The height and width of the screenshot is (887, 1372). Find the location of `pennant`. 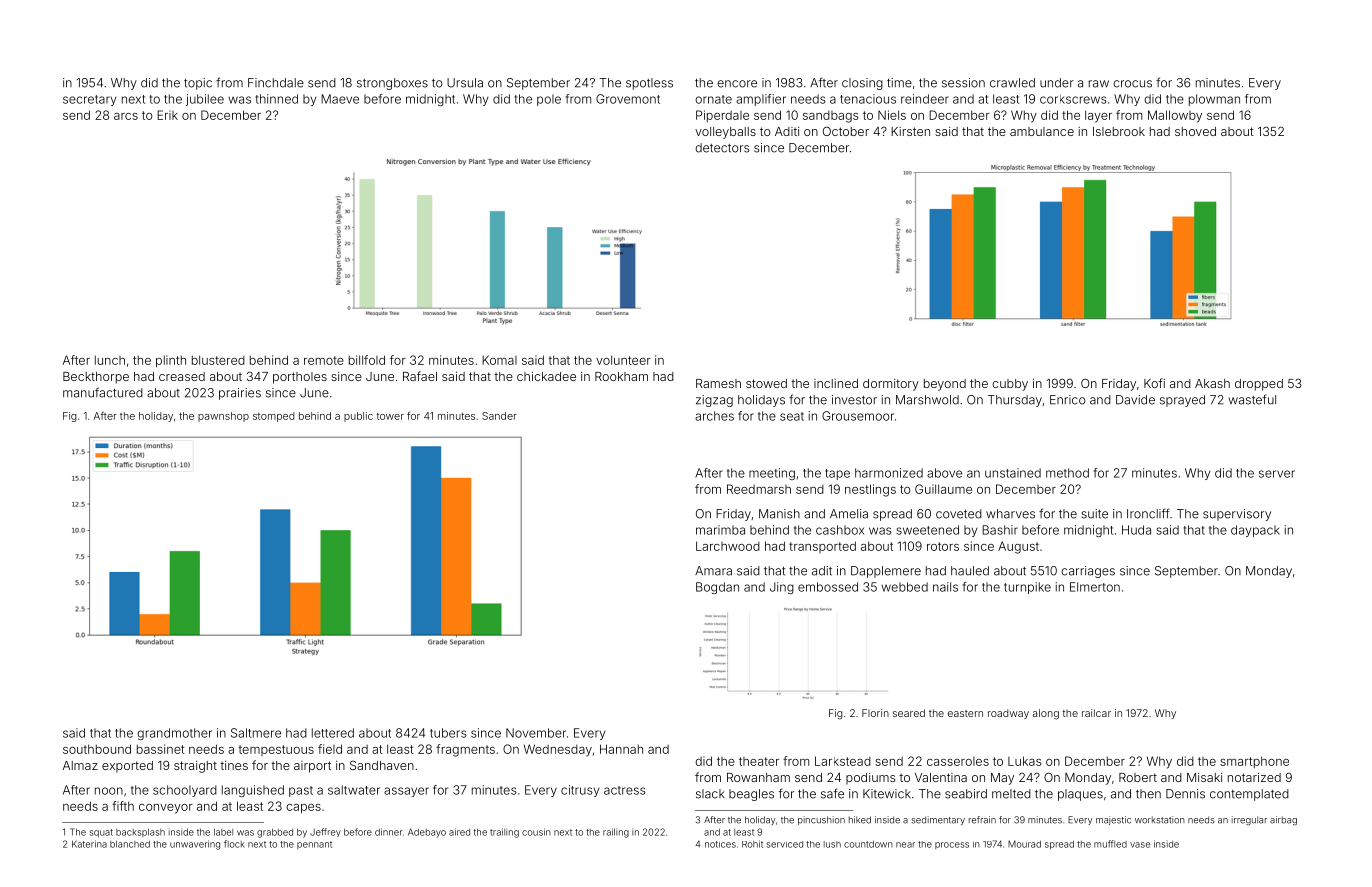

pennant is located at coordinates (314, 845).
